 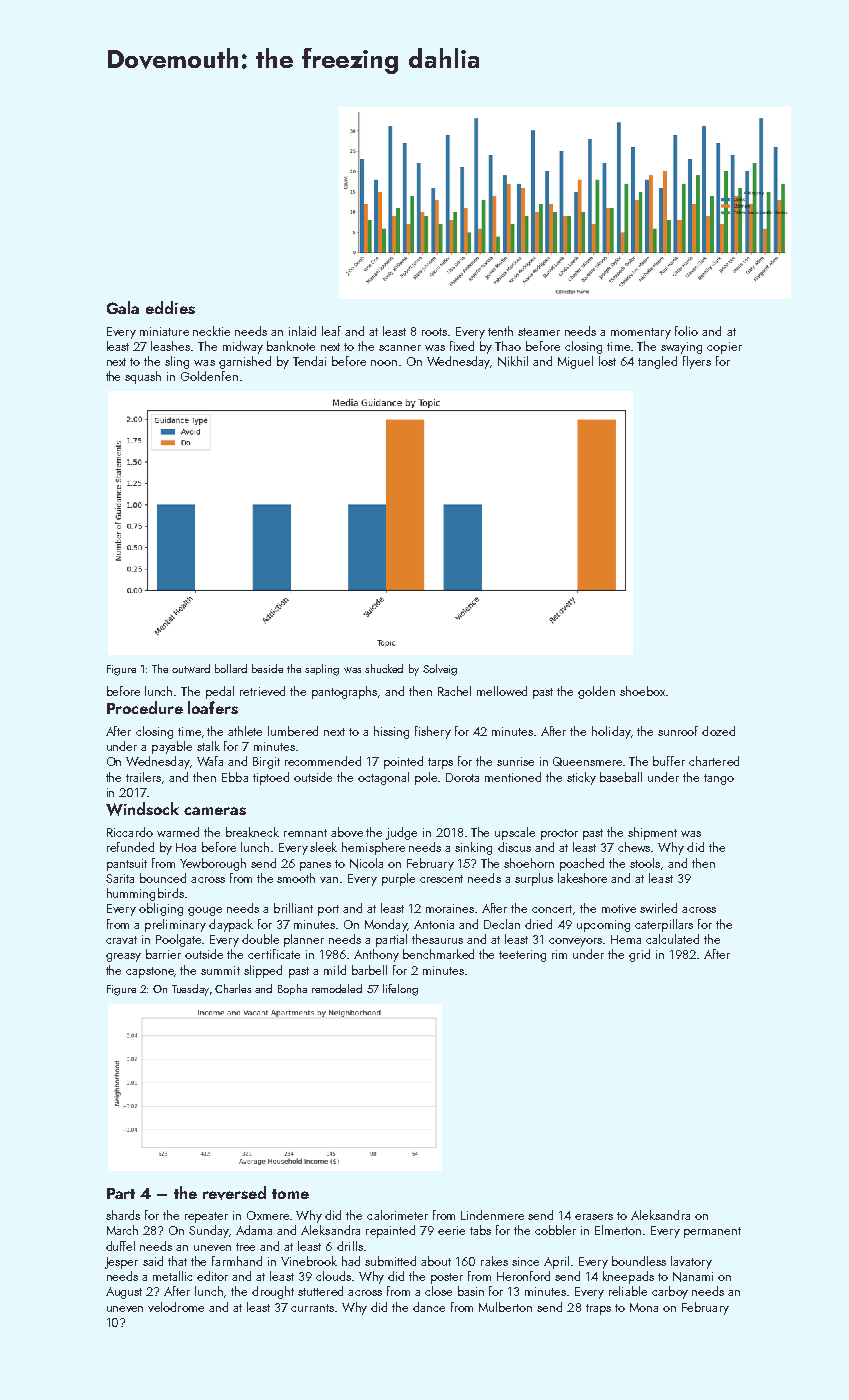 What do you see at coordinates (123, 307) in the image?
I see `Gala` at bounding box center [123, 307].
